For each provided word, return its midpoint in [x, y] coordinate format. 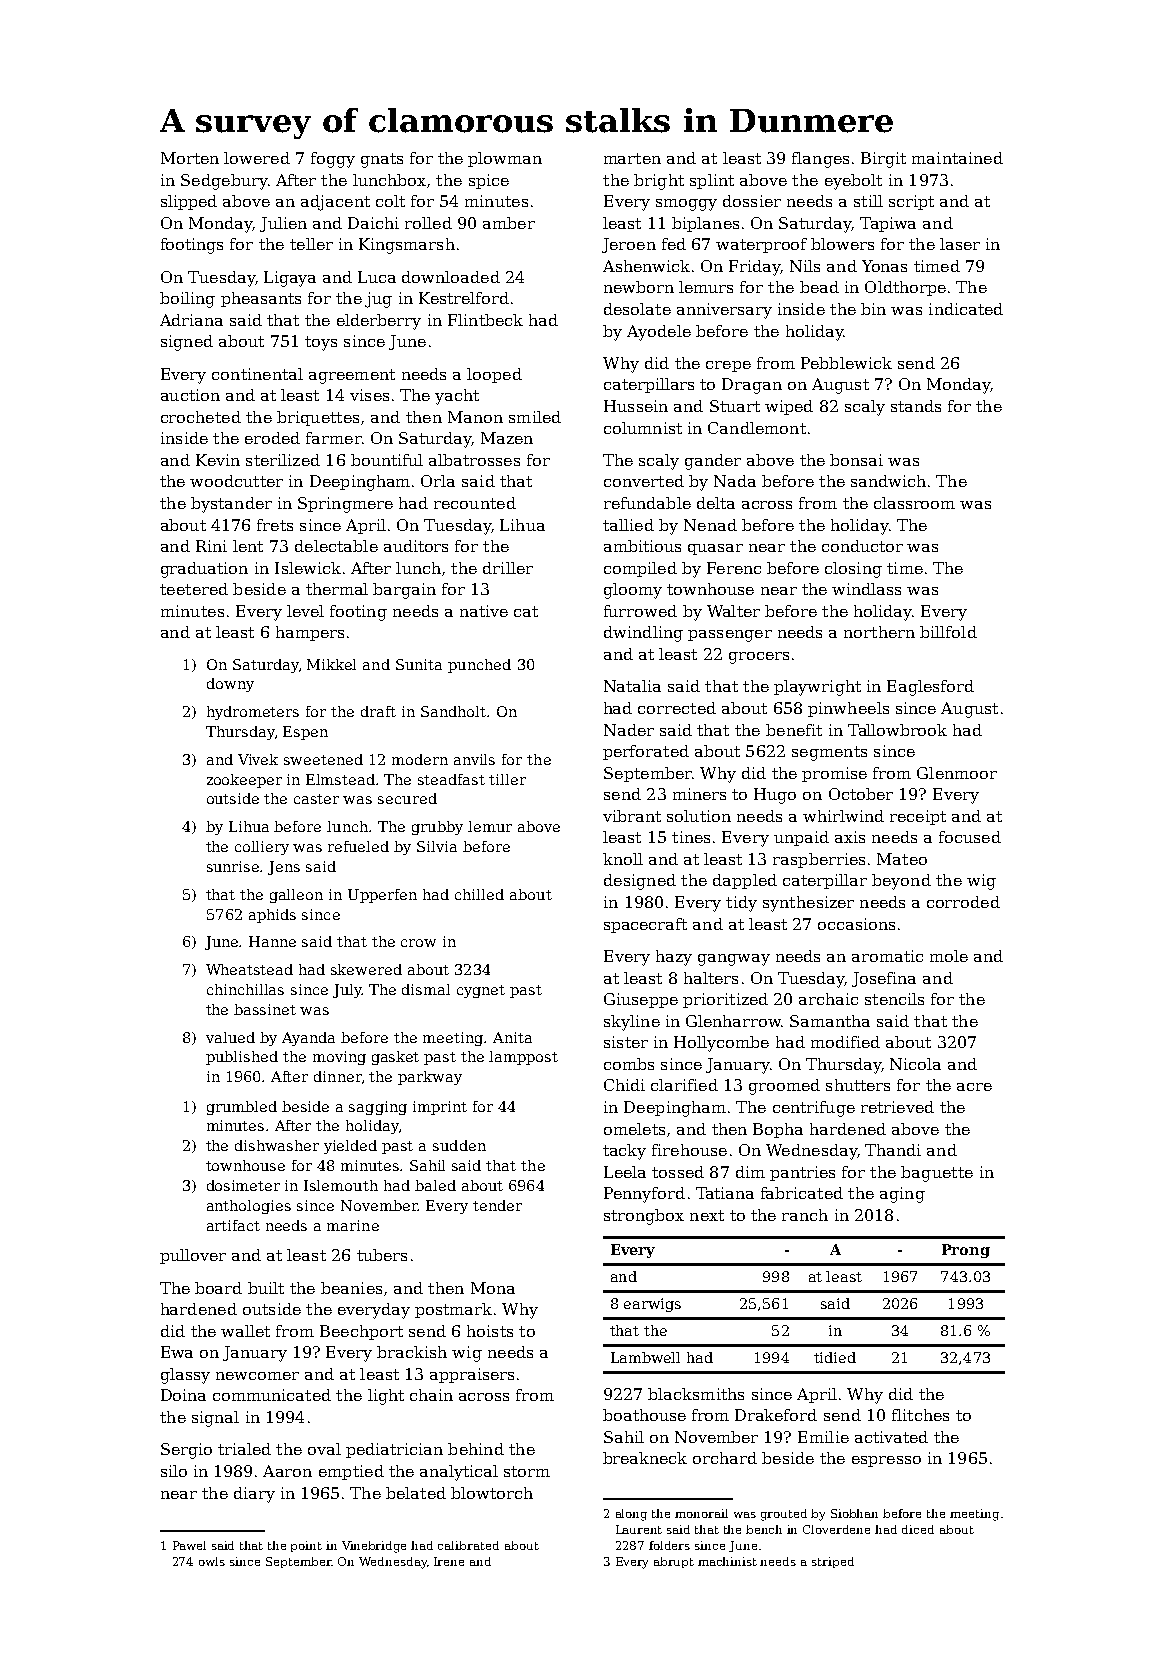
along [631, 1515]
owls [212, 1561]
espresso [886, 1461]
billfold [948, 632]
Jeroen [629, 245]
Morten [190, 158]
